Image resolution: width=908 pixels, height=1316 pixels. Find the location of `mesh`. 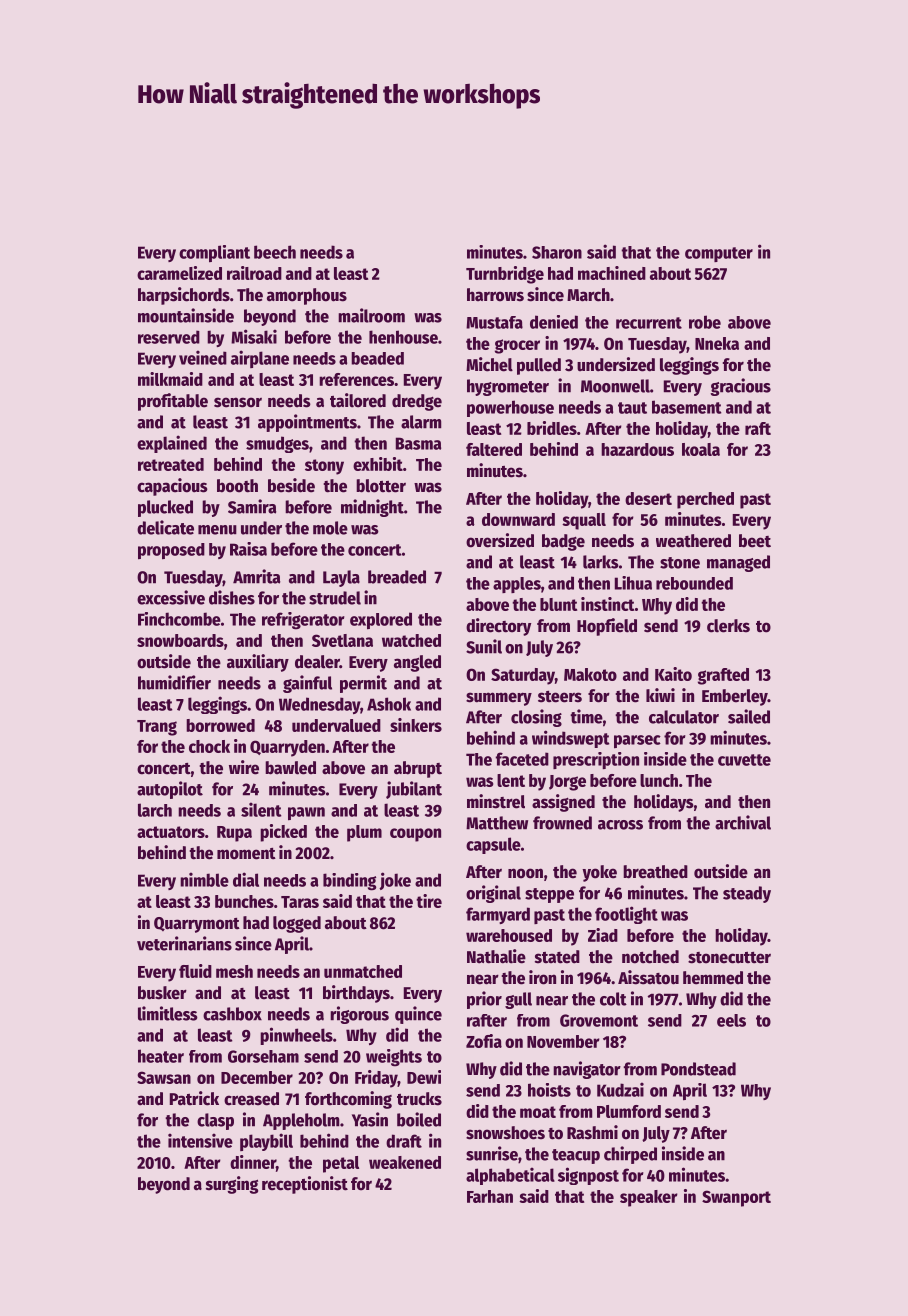

mesh is located at coordinates (234, 971).
